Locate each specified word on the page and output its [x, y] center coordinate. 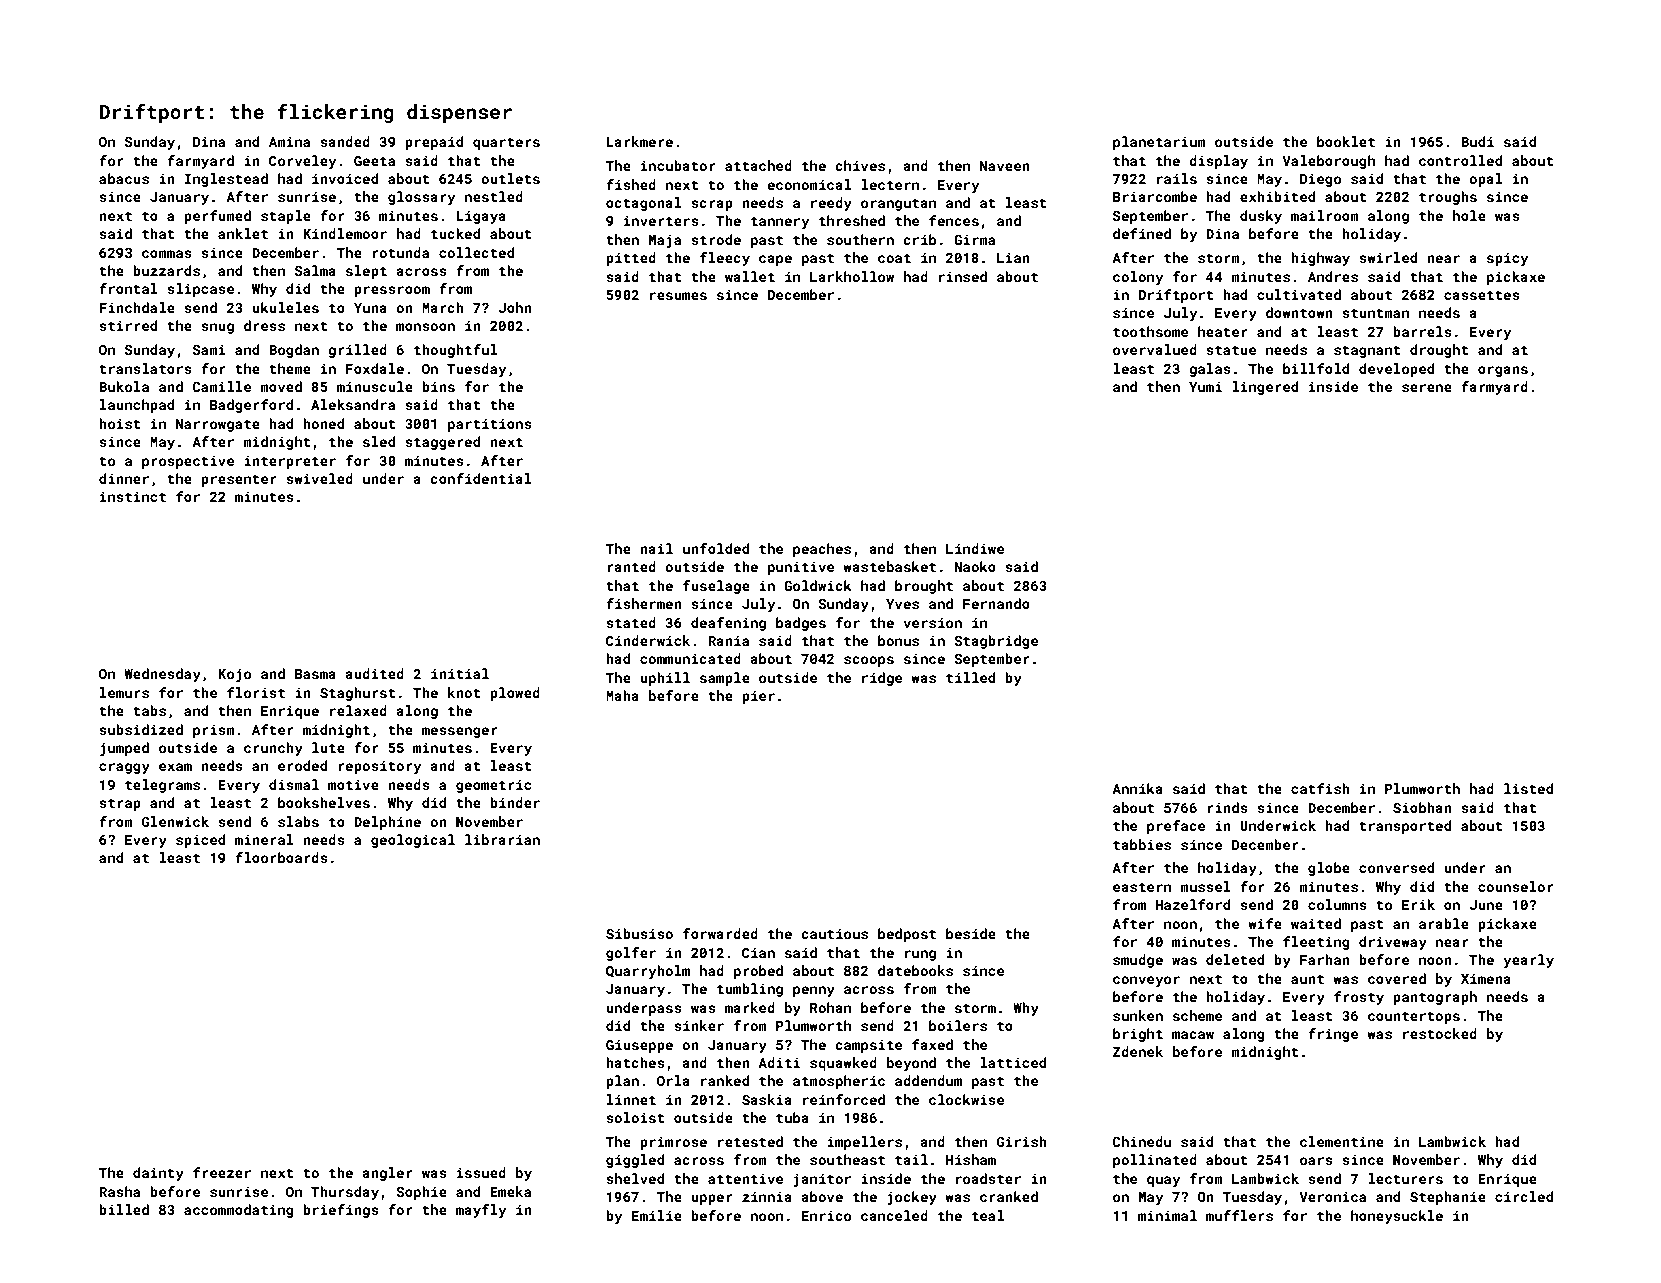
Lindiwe [975, 548]
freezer [222, 1172]
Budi [1477, 141]
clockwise [966, 1099]
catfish [1320, 788]
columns [1337, 904]
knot [464, 692]
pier [758, 697]
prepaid [434, 143]
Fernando [996, 603]
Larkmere [639, 141]
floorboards [281, 857]
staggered [442, 443]
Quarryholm [648, 972]
